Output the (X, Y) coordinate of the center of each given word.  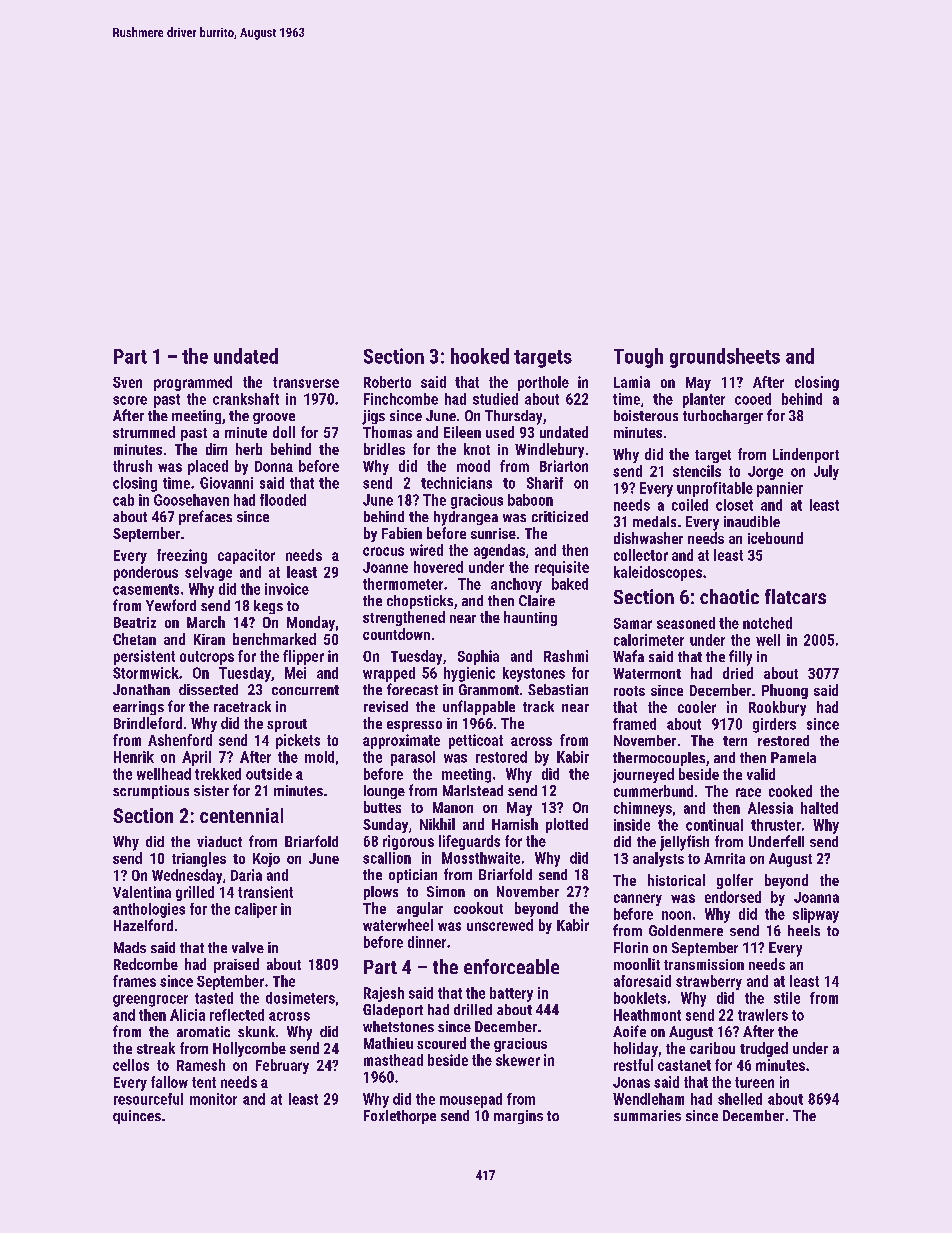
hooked (480, 356)
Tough (638, 358)
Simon (446, 891)
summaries (647, 1115)
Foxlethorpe (400, 1117)
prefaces (205, 517)
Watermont (647, 673)
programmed (193, 383)
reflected (237, 1015)
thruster (776, 825)
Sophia (478, 657)
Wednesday (187, 876)
